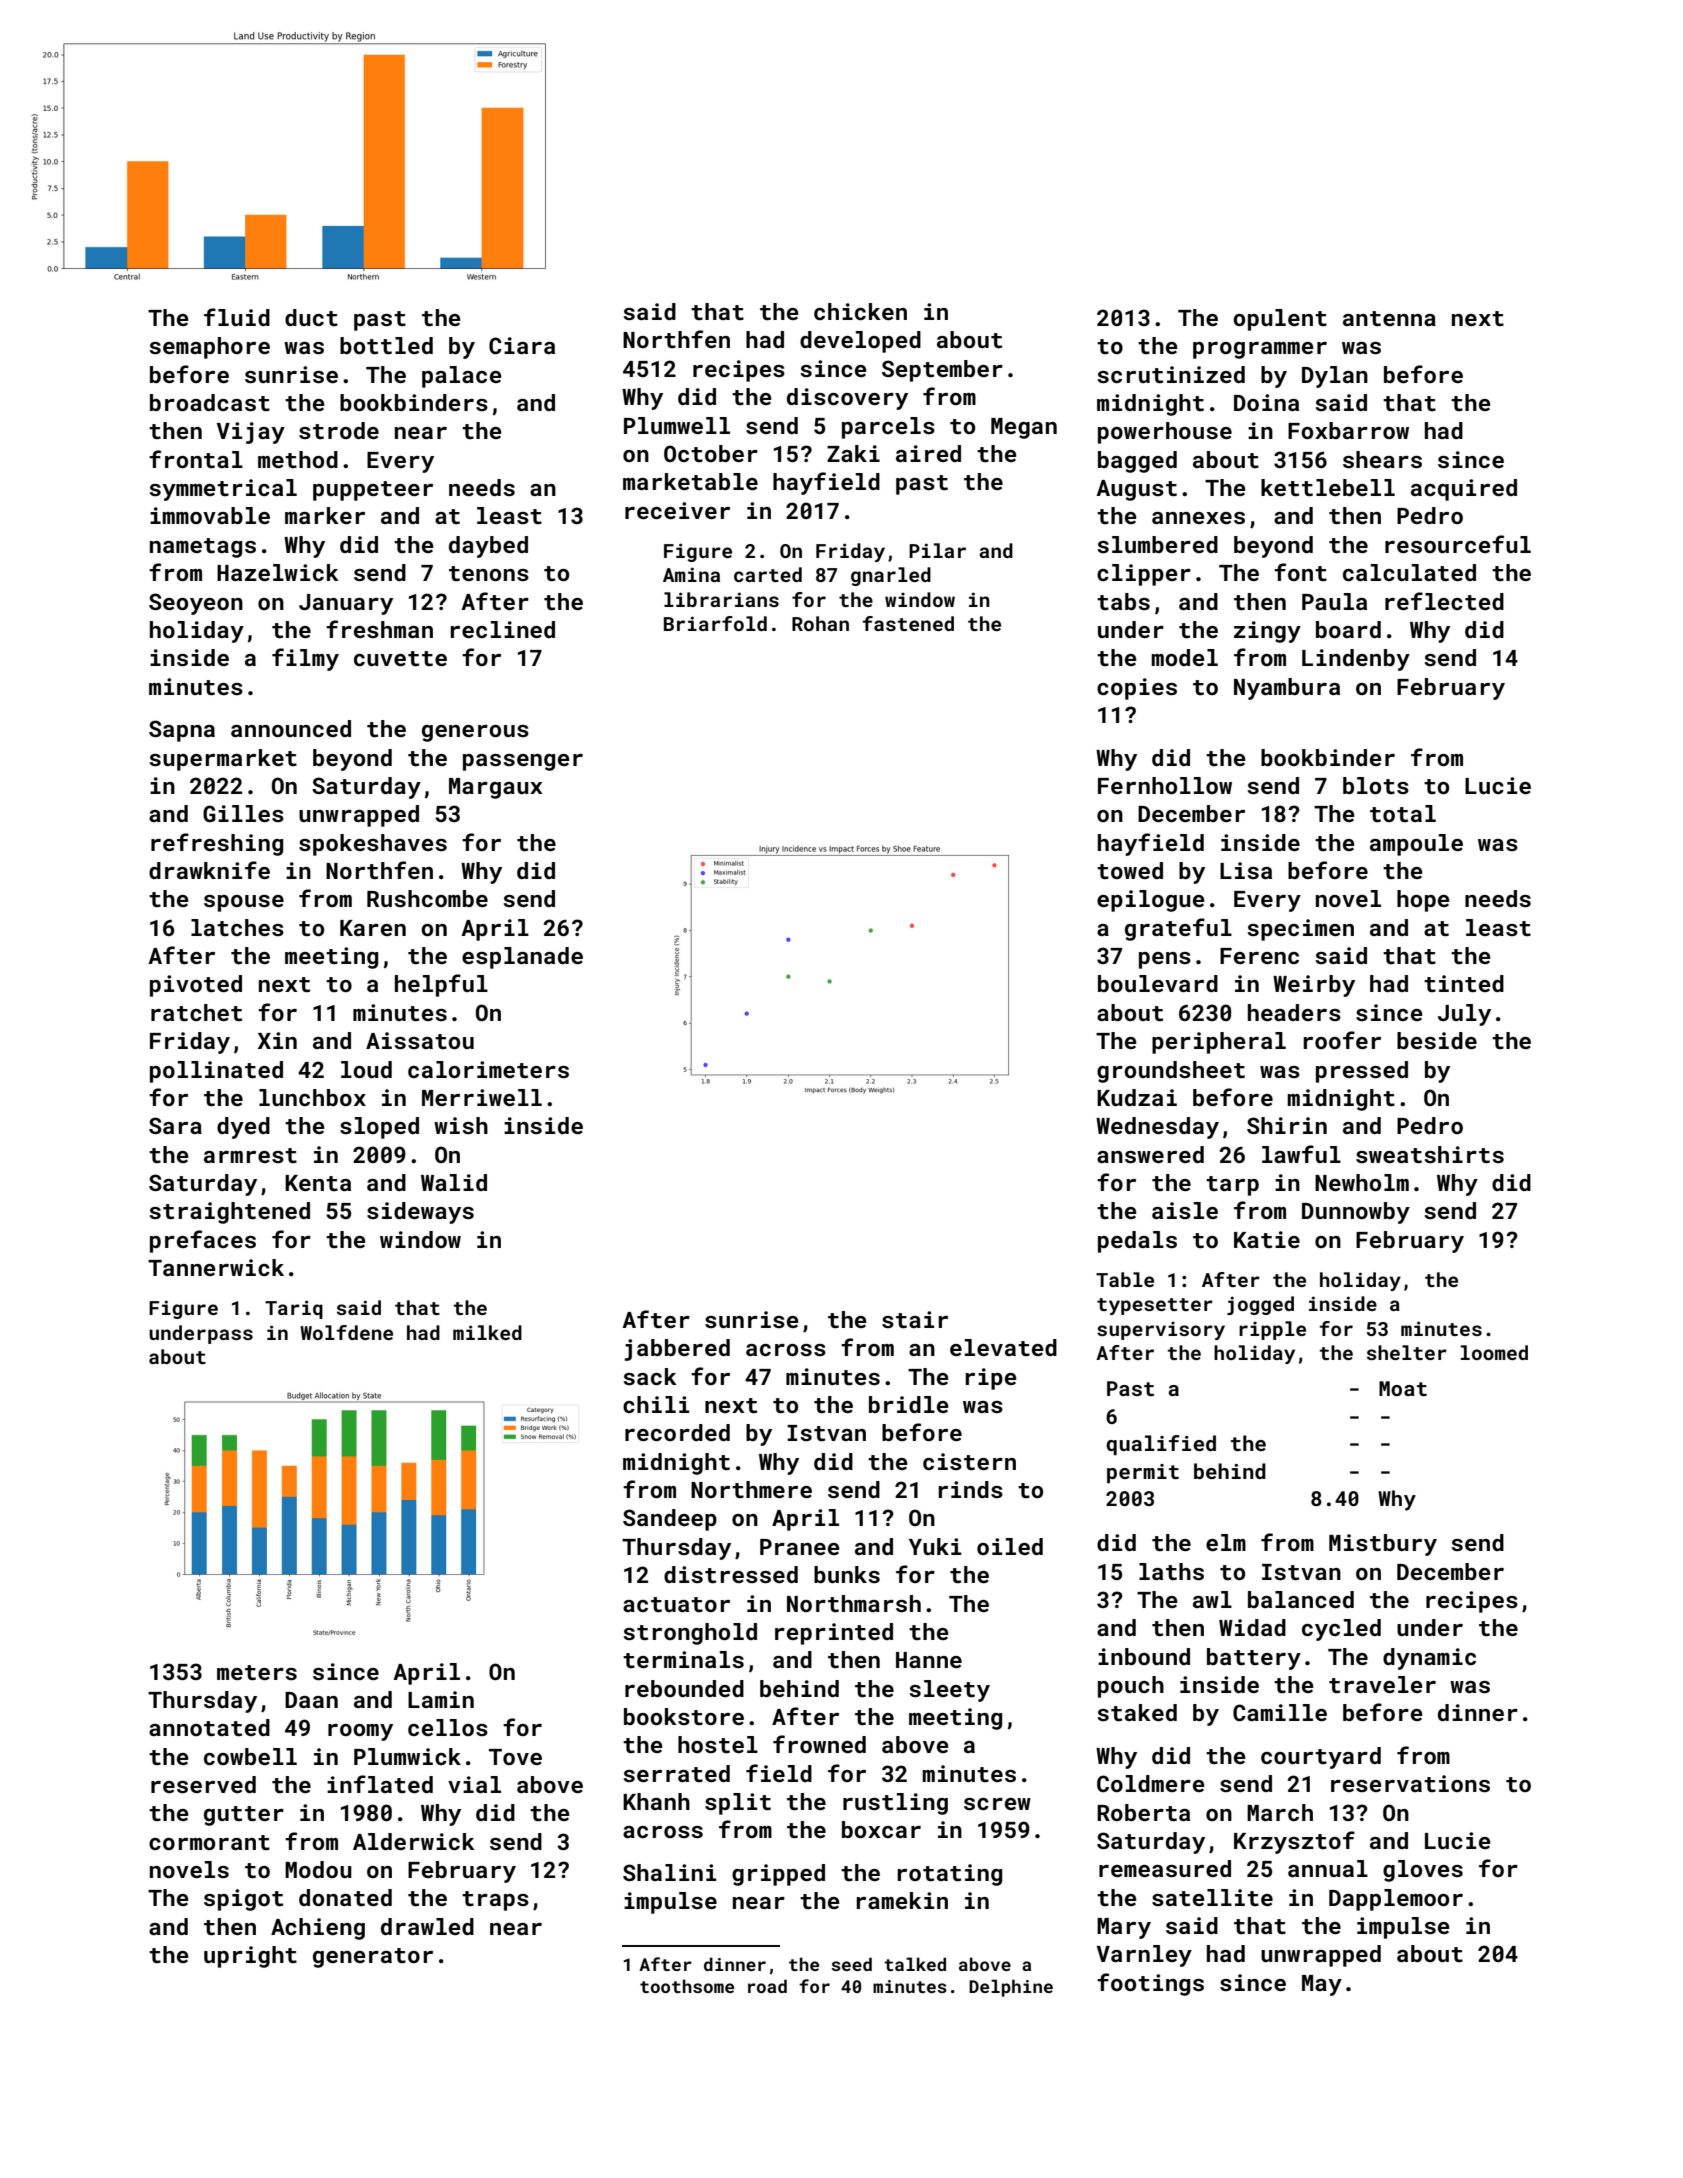 The image size is (1683, 2178). What do you see at coordinates (1267, 632) in the document?
I see `zingy` at bounding box center [1267, 632].
